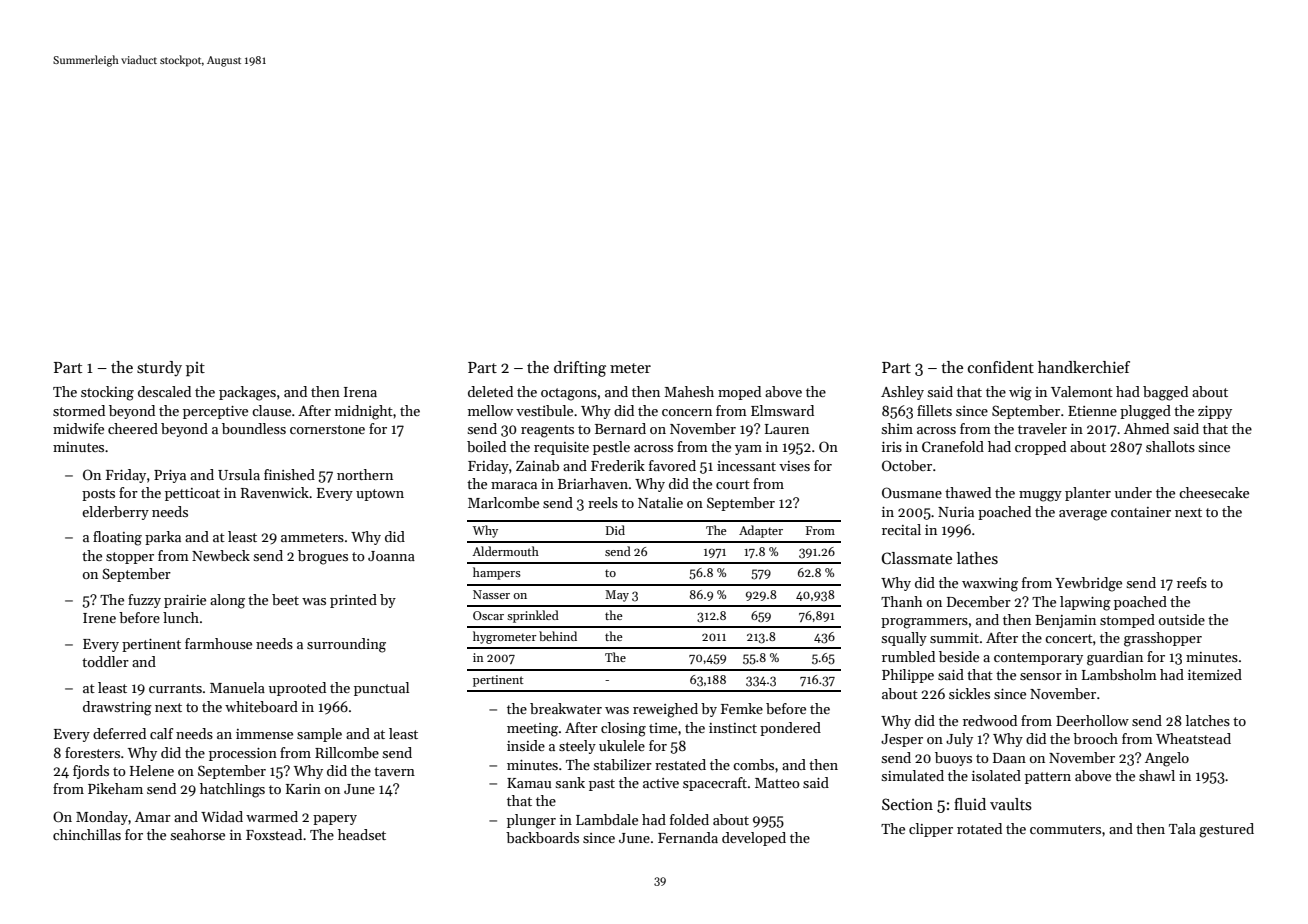  I want to click on grasshopper, so click(1163, 639).
